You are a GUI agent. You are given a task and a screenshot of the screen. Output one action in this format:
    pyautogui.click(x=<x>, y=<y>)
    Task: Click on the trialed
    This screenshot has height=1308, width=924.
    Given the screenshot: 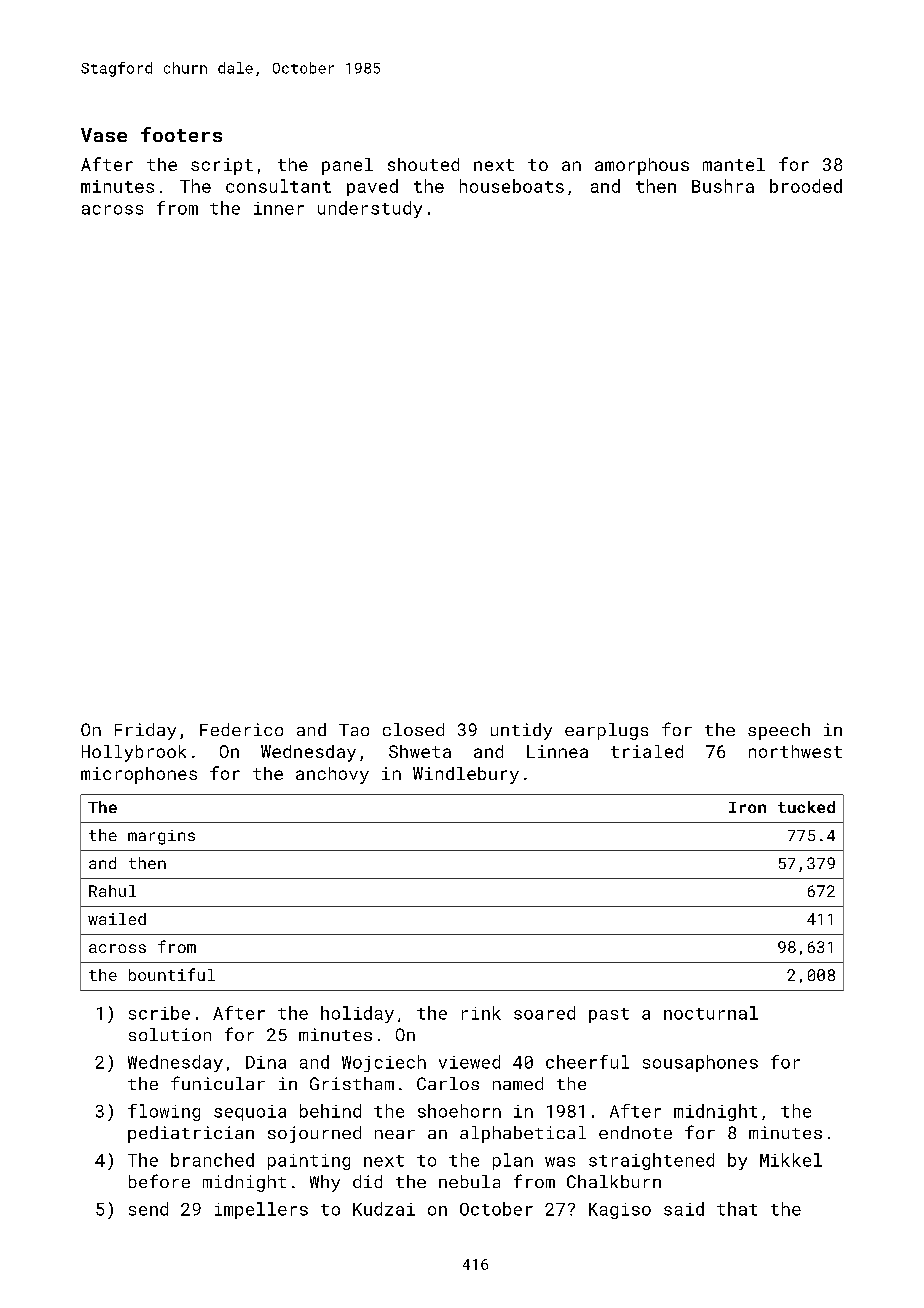 What is the action you would take?
    pyautogui.click(x=647, y=751)
